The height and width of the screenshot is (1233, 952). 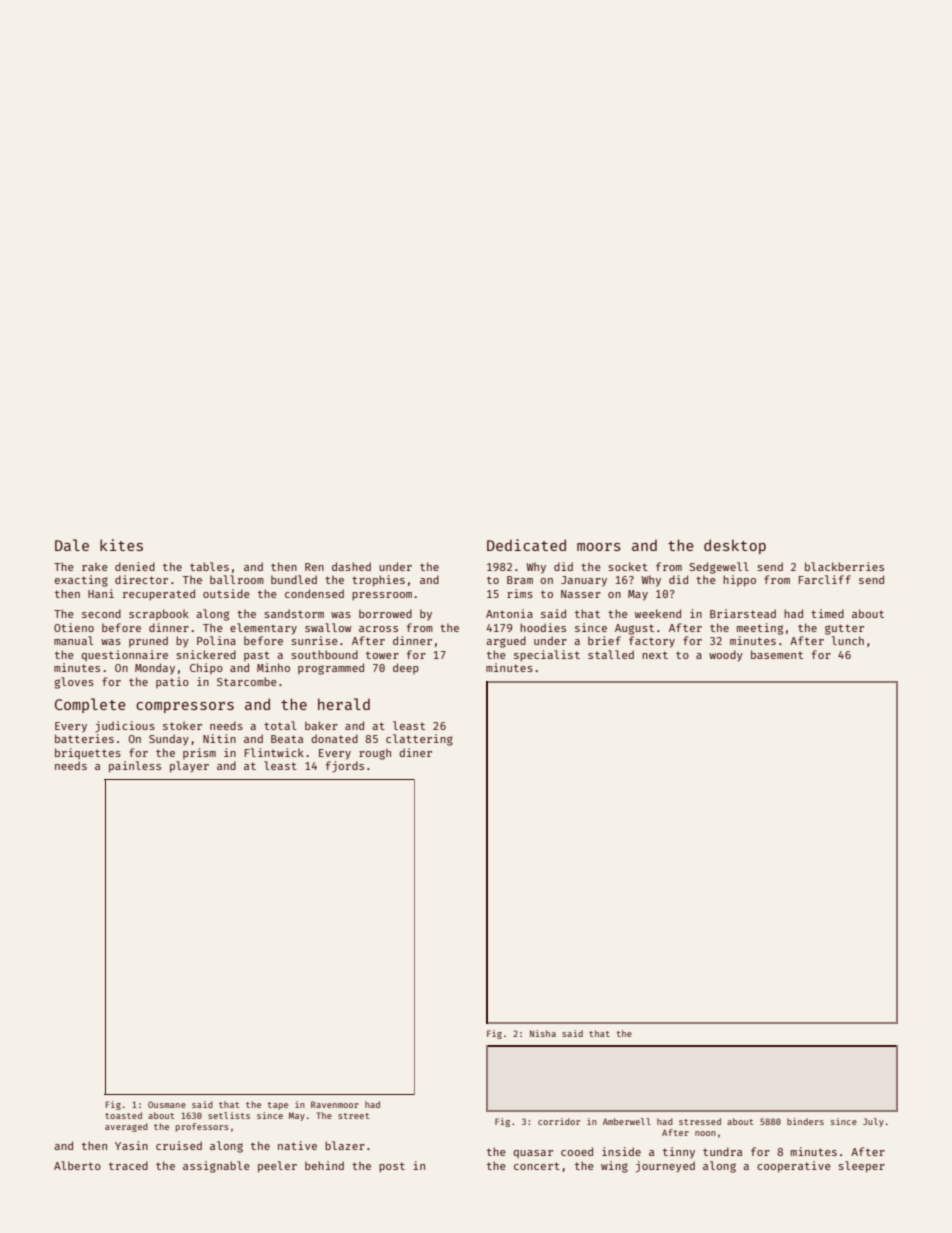 What do you see at coordinates (167, 1104) in the screenshot?
I see `Ousmane` at bounding box center [167, 1104].
